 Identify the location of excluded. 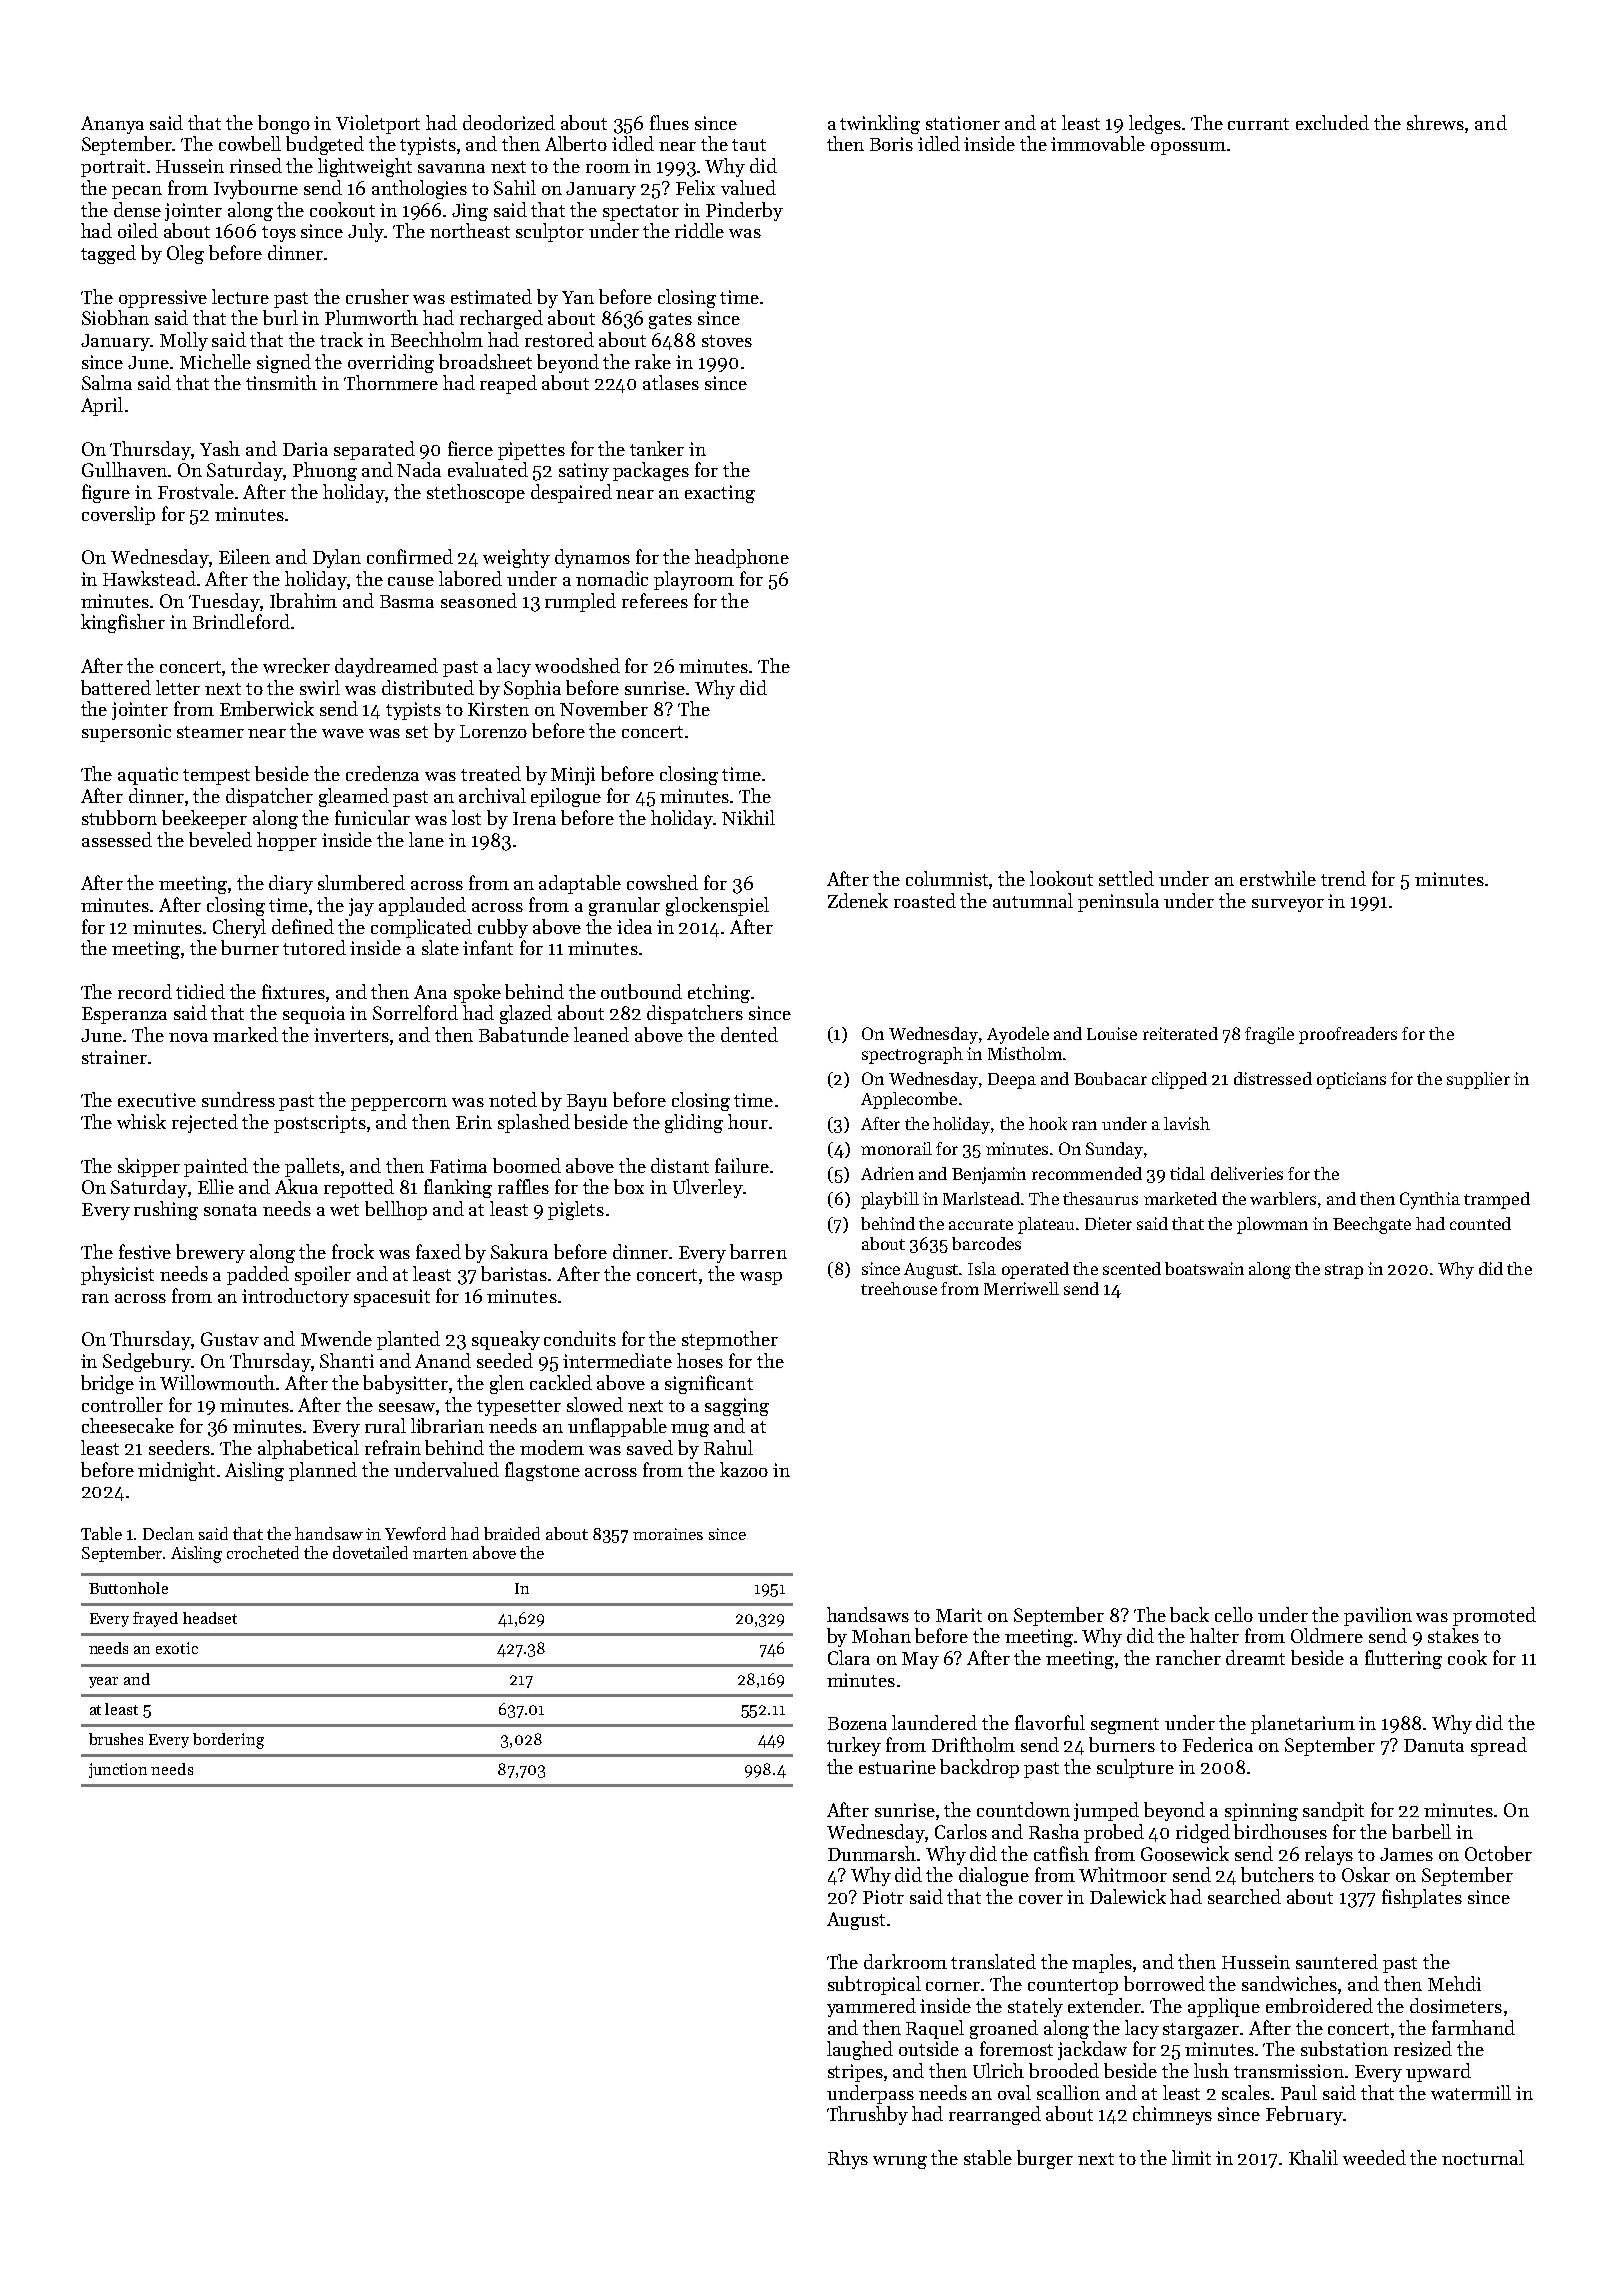
(1332, 122).
